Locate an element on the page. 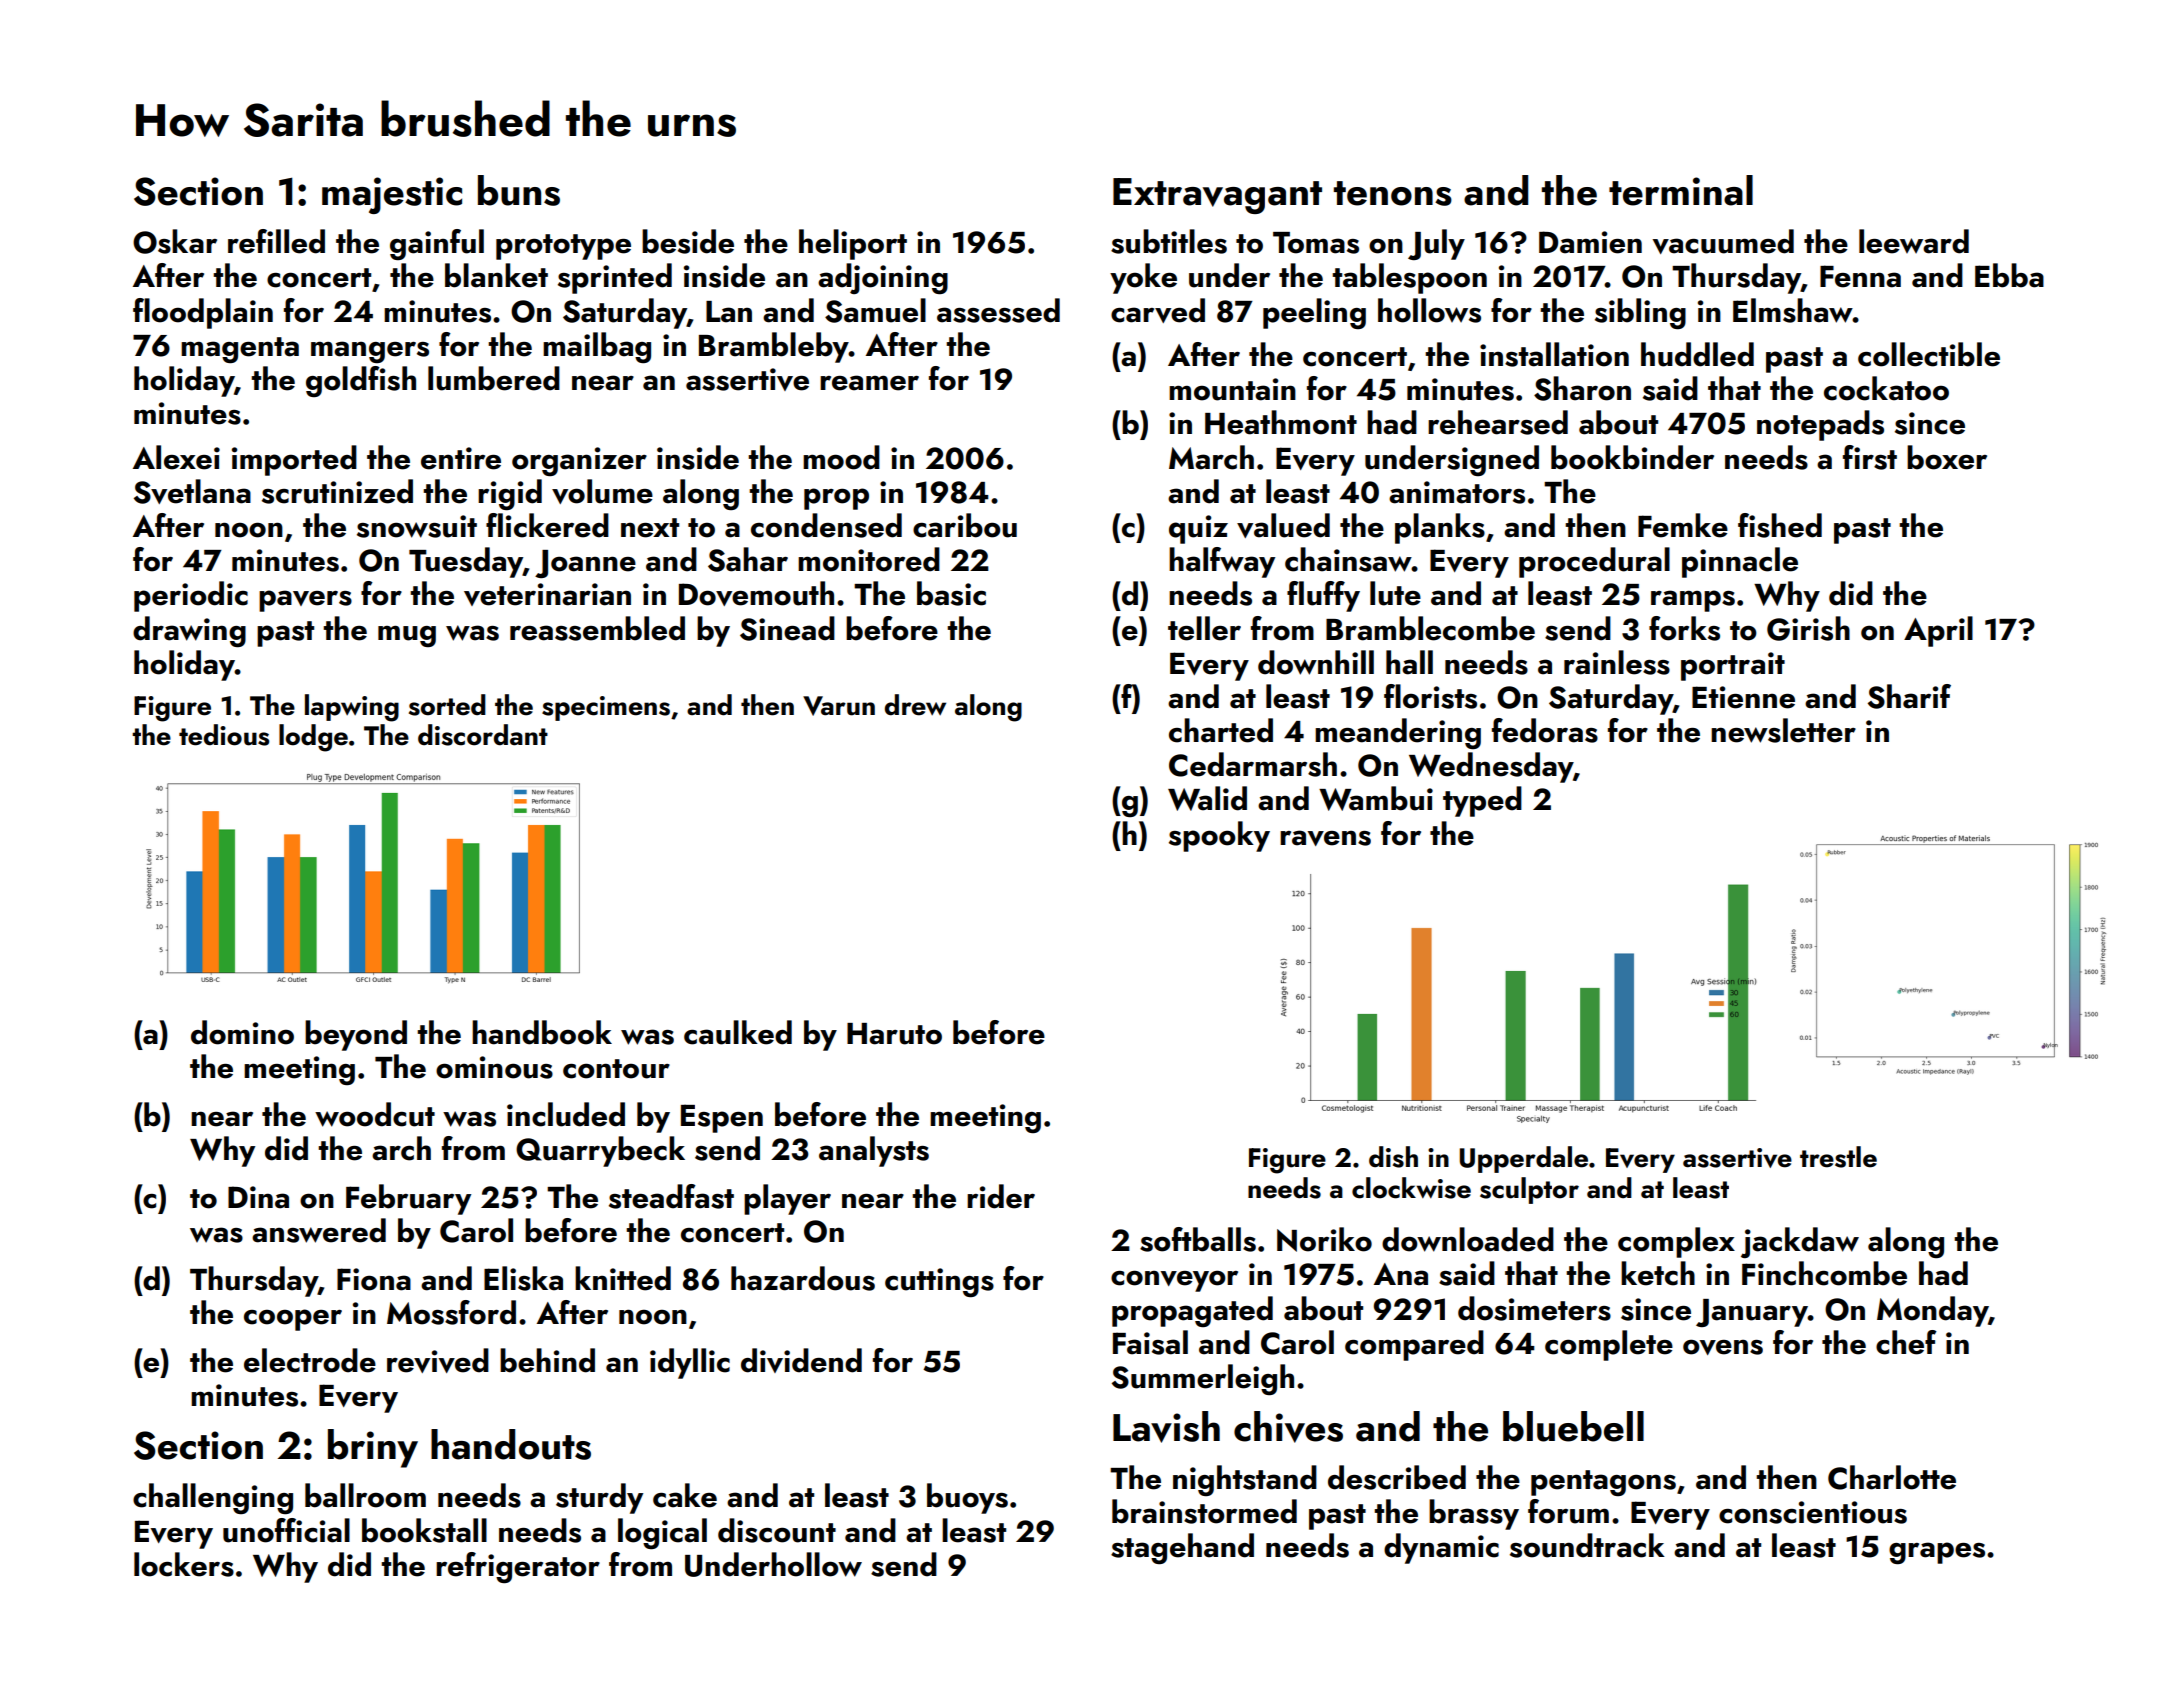  terminal is located at coordinates (1681, 190).
